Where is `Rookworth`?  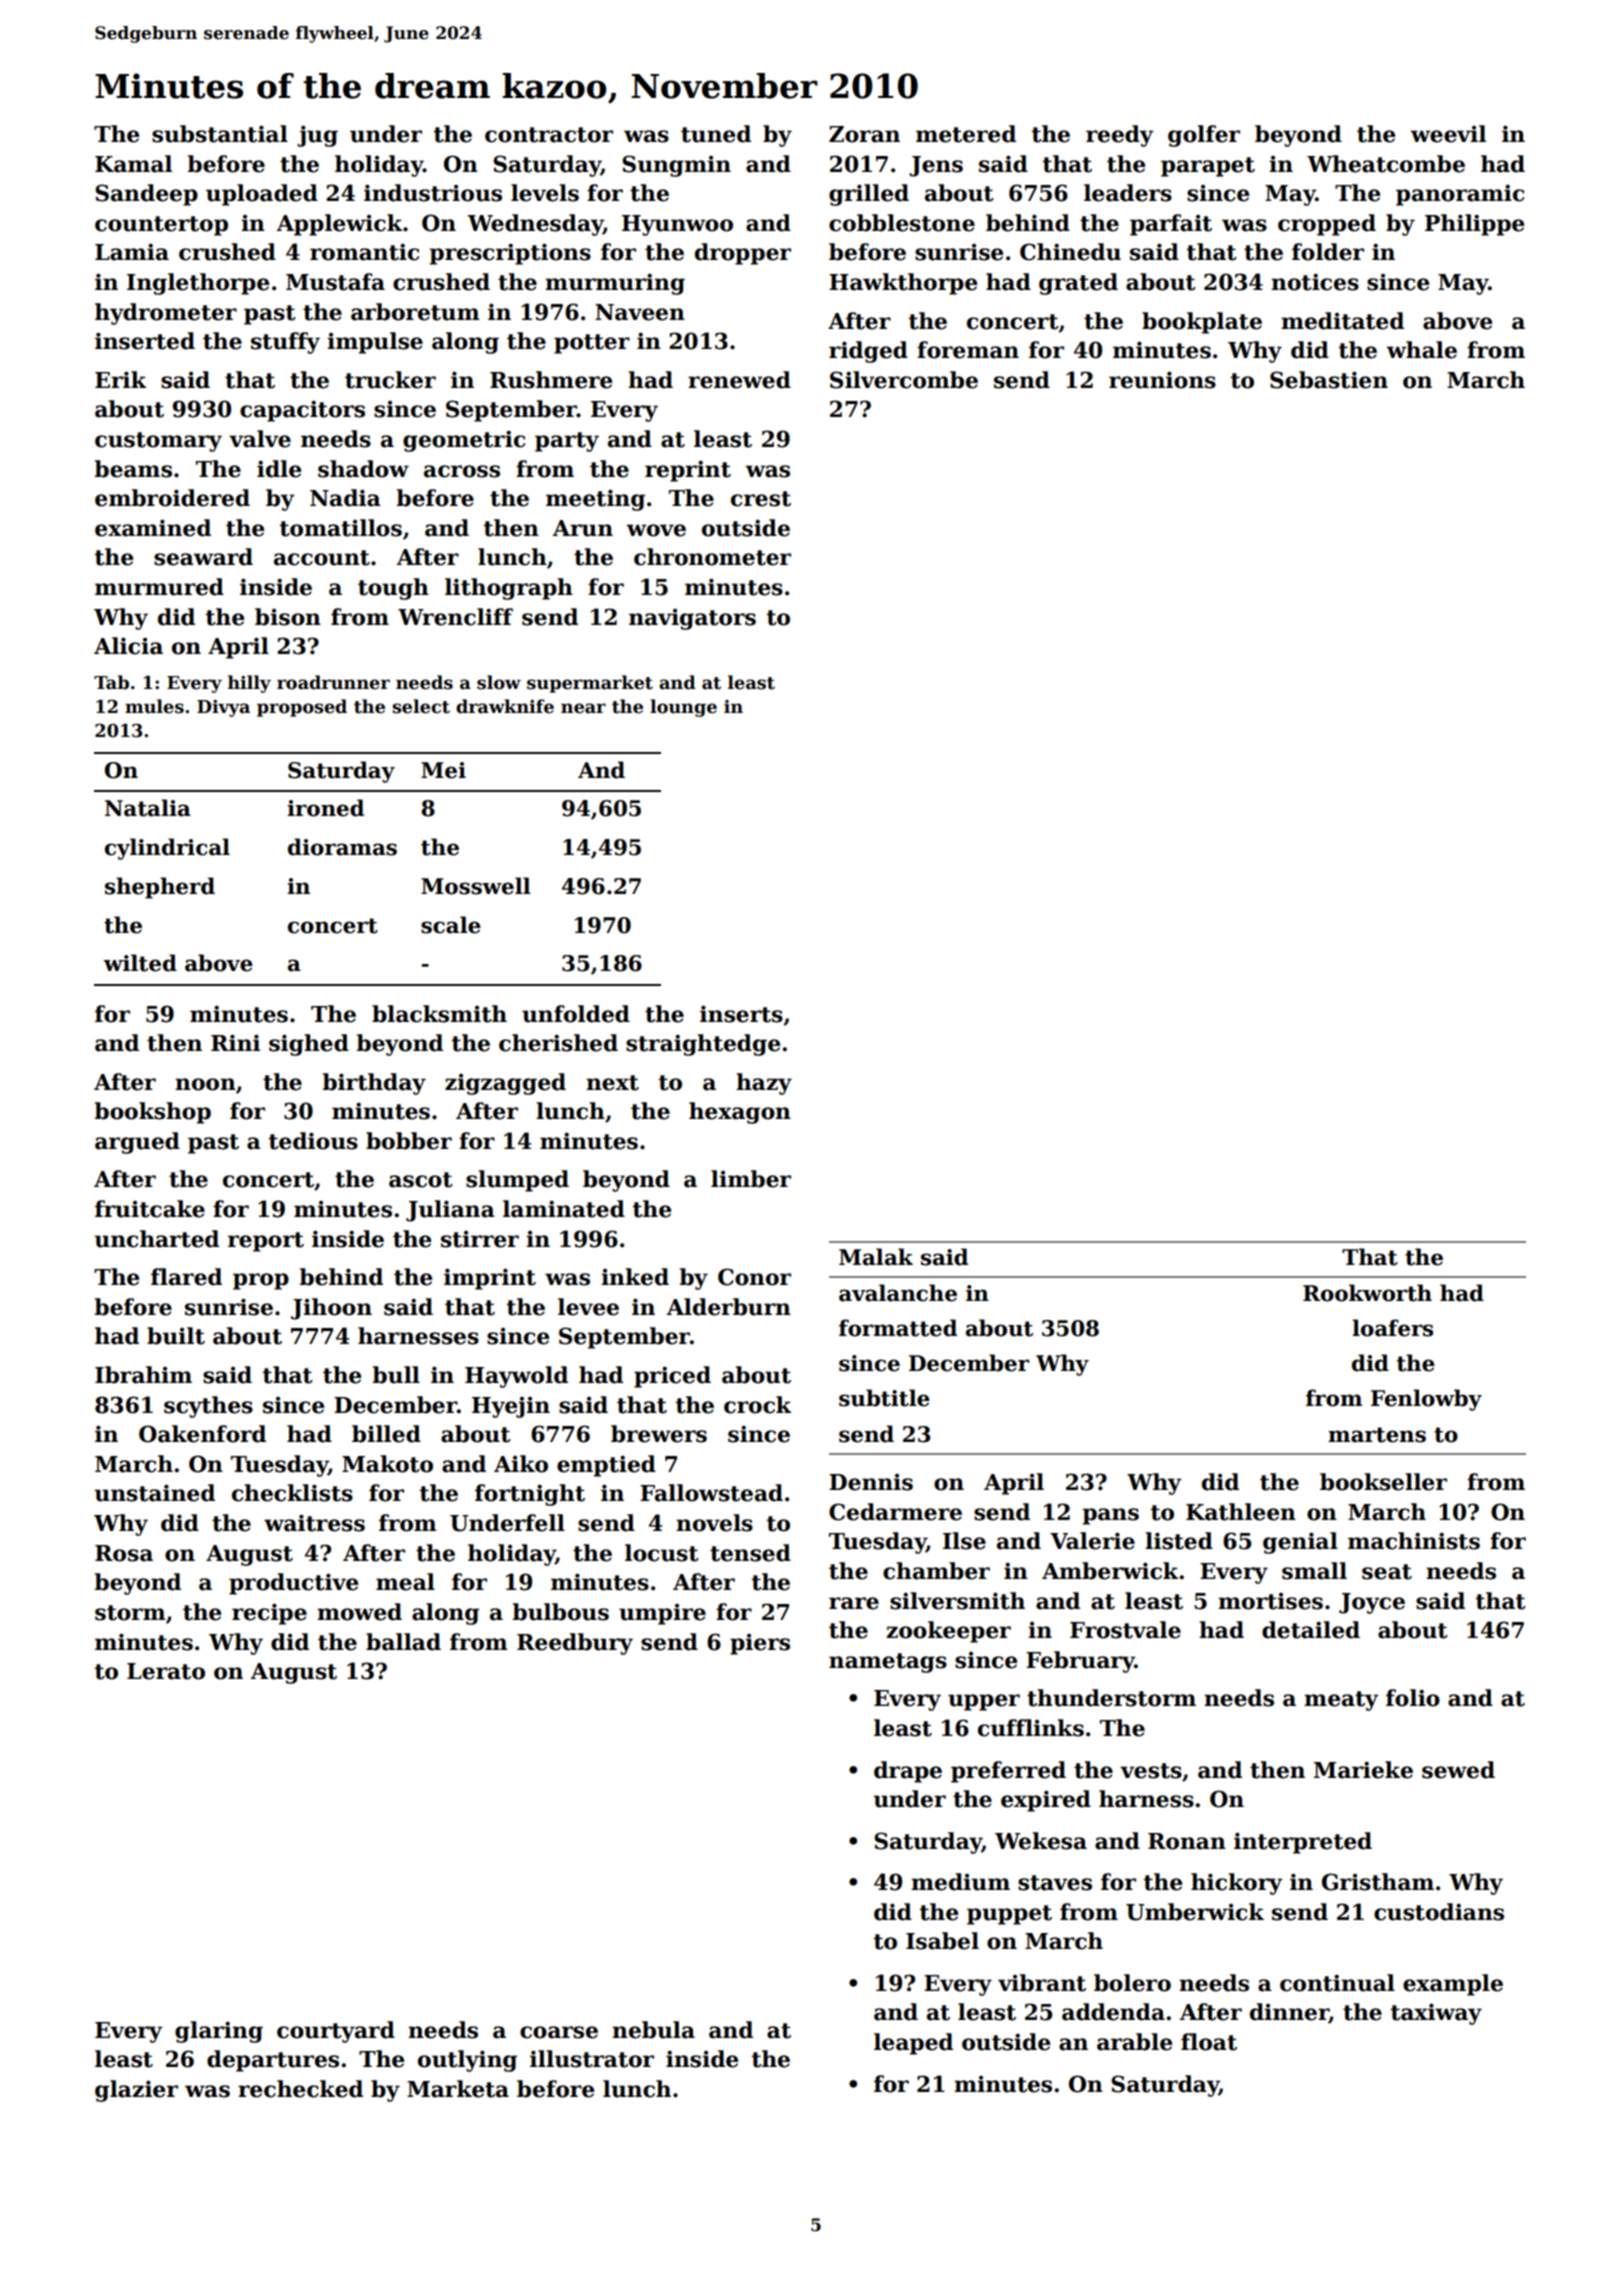
Rookworth is located at coordinates (1367, 1293).
